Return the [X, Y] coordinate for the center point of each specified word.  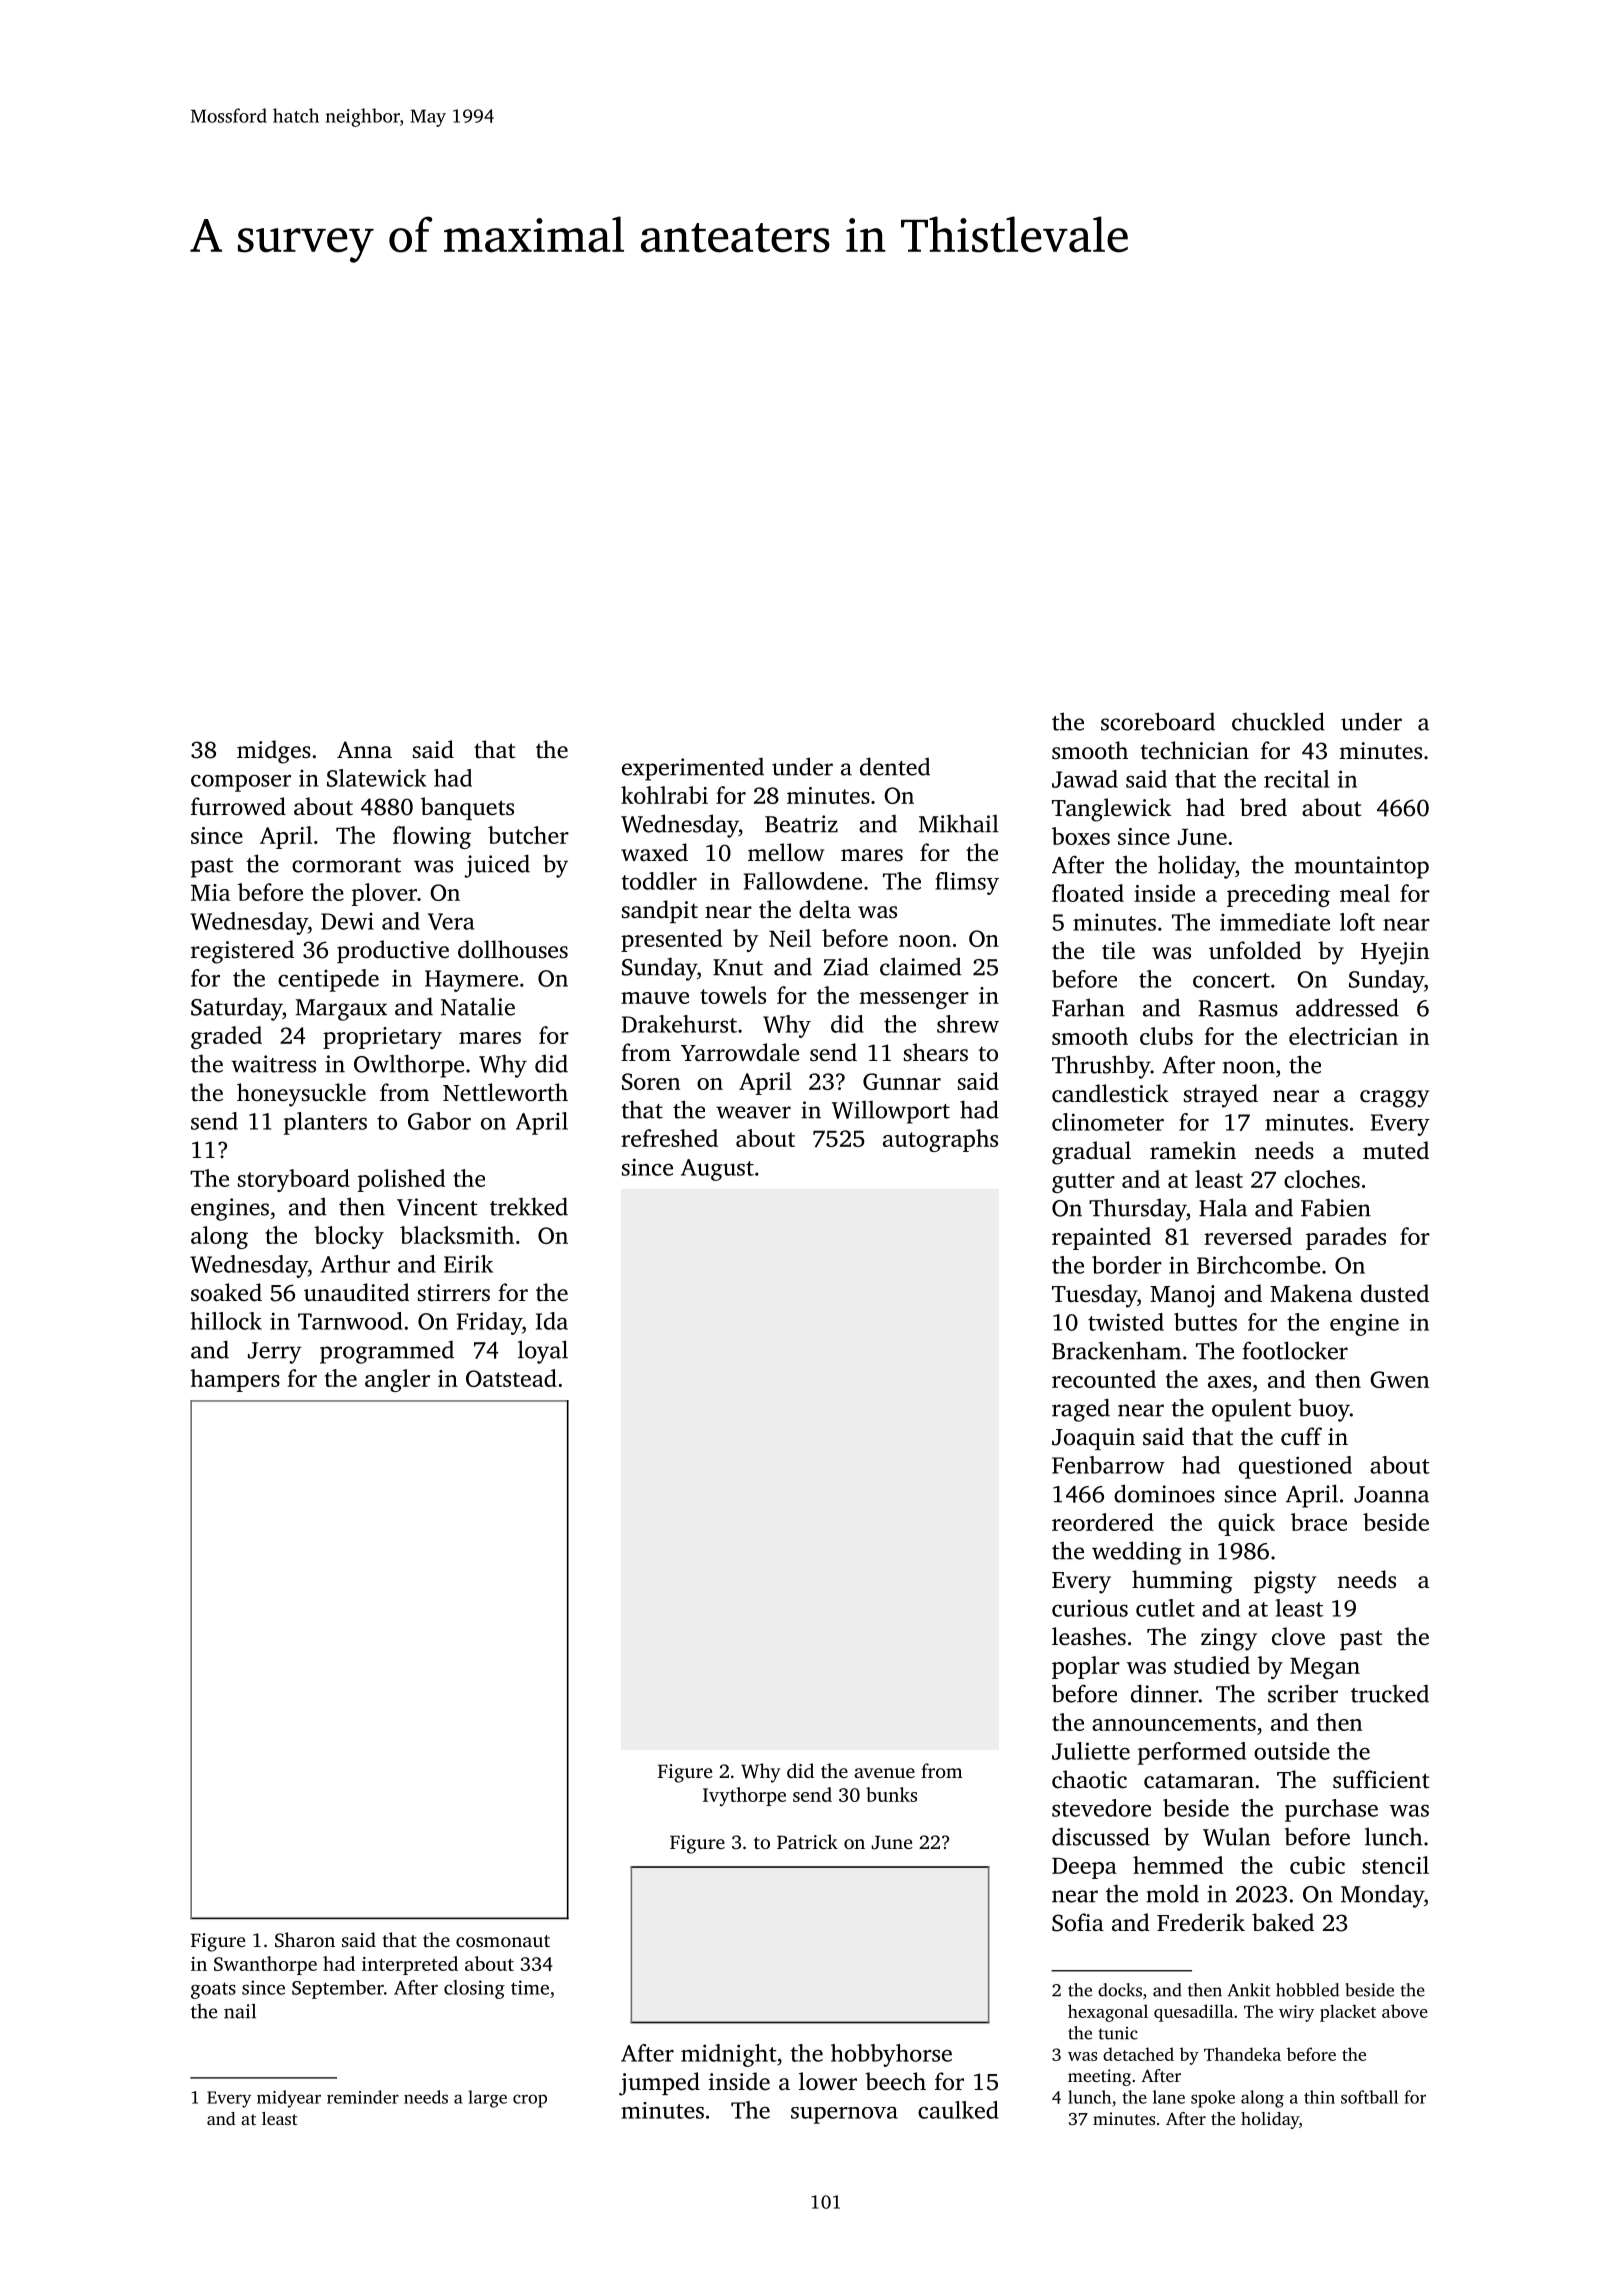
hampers [235, 1380]
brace [1319, 1522]
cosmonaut [503, 1941]
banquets [467, 808]
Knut [738, 967]
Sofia [1078, 1922]
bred [1263, 807]
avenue [884, 1773]
